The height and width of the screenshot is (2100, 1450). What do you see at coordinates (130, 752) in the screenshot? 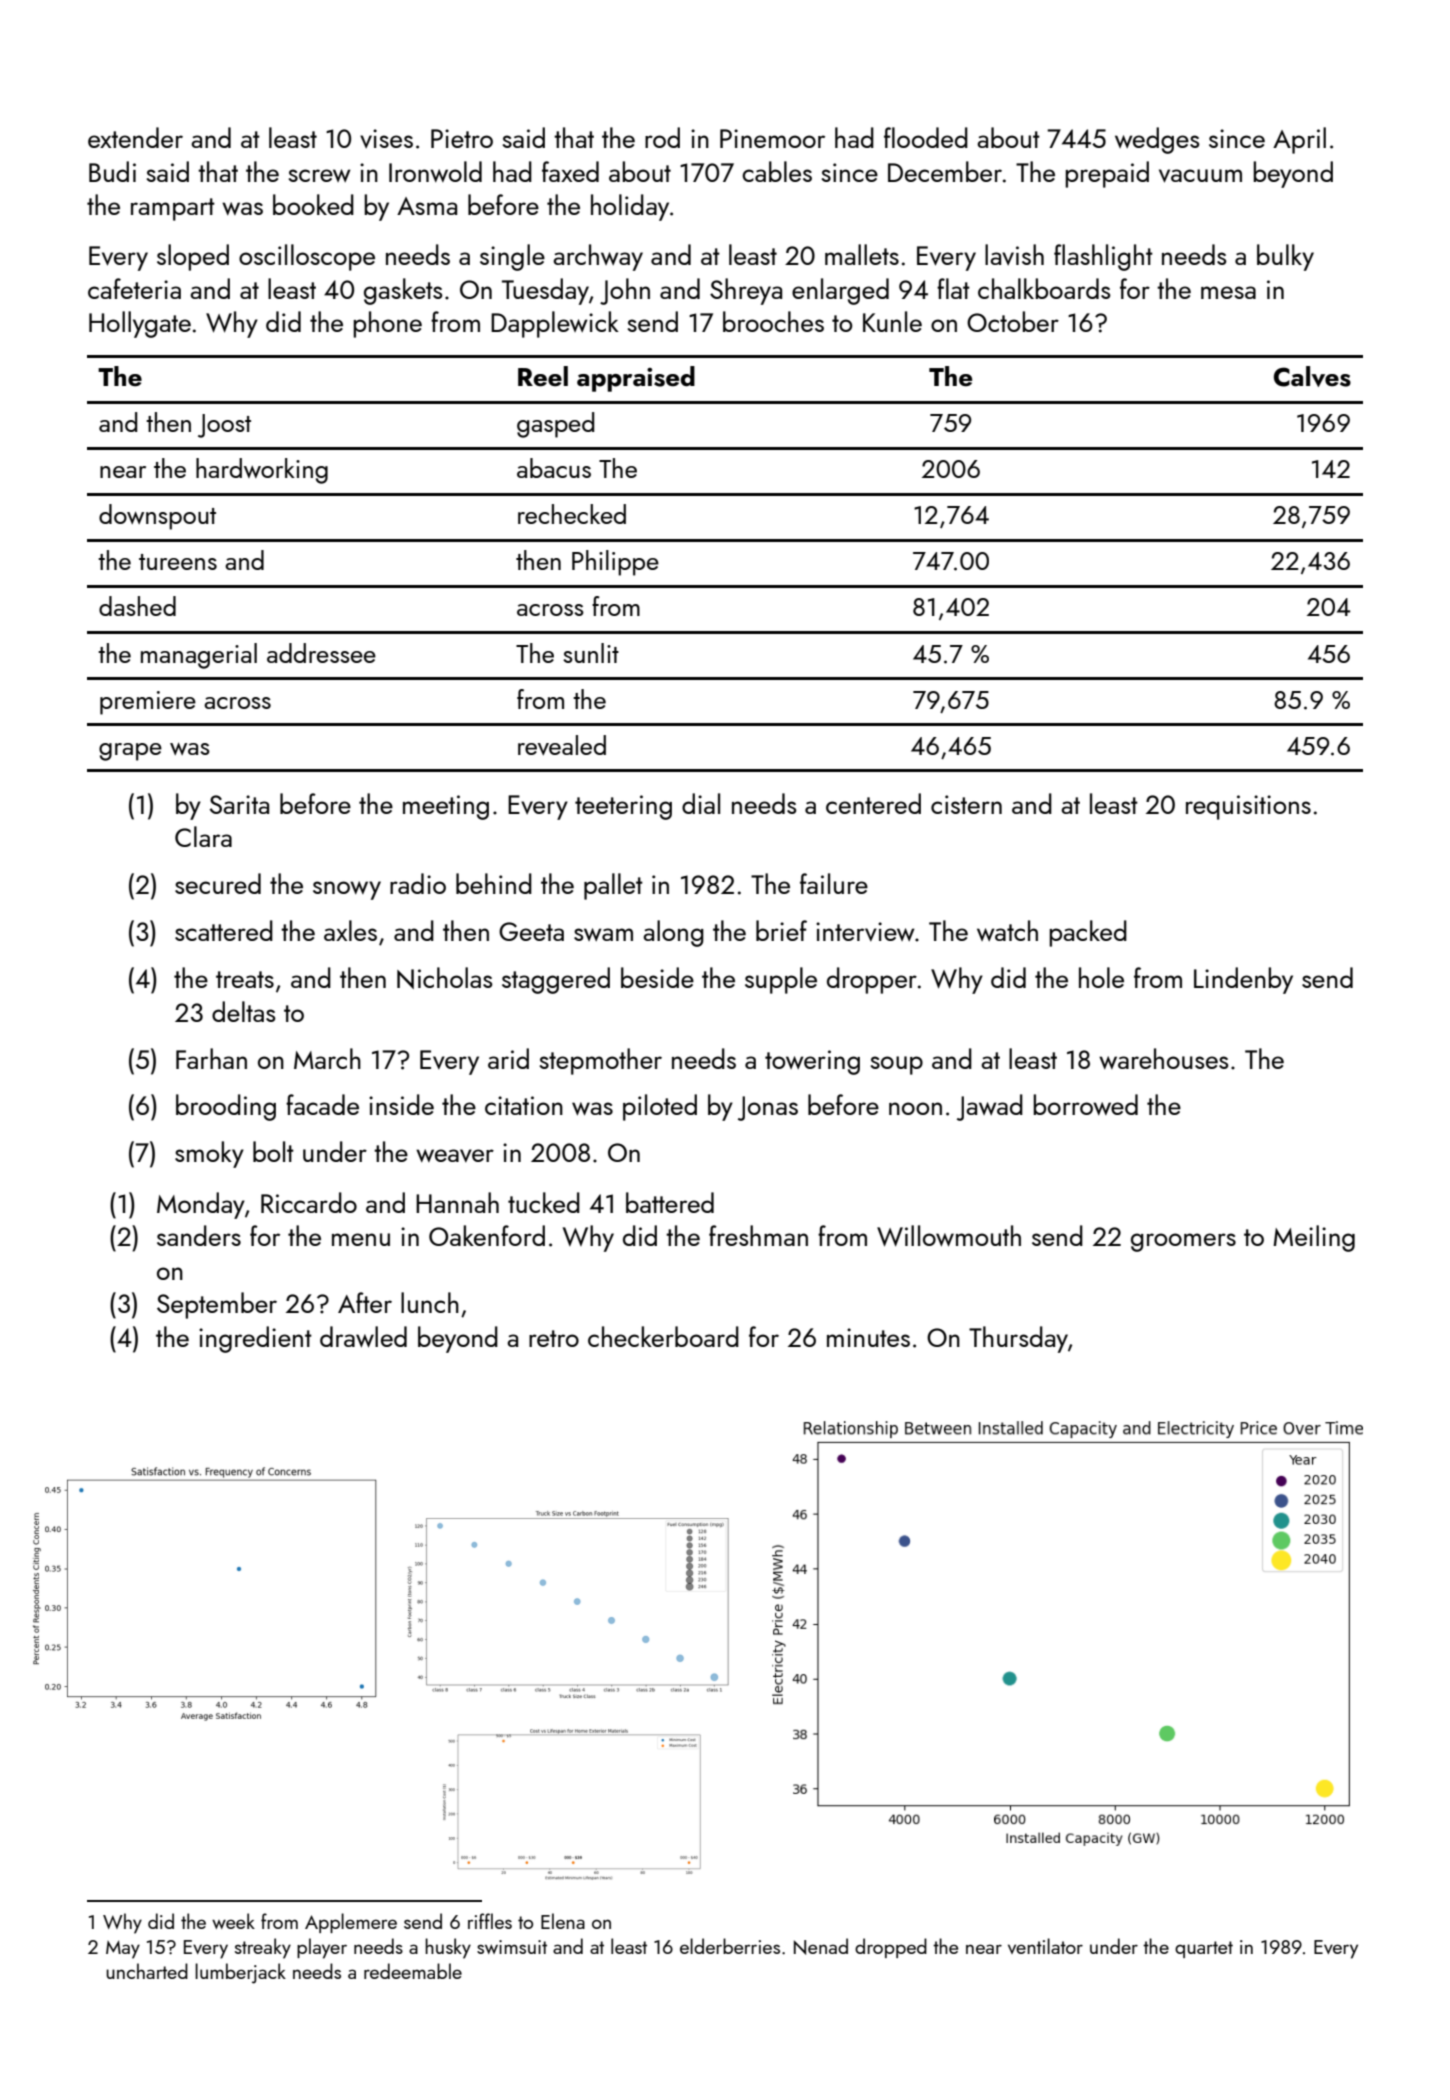
I see `grape` at bounding box center [130, 752].
